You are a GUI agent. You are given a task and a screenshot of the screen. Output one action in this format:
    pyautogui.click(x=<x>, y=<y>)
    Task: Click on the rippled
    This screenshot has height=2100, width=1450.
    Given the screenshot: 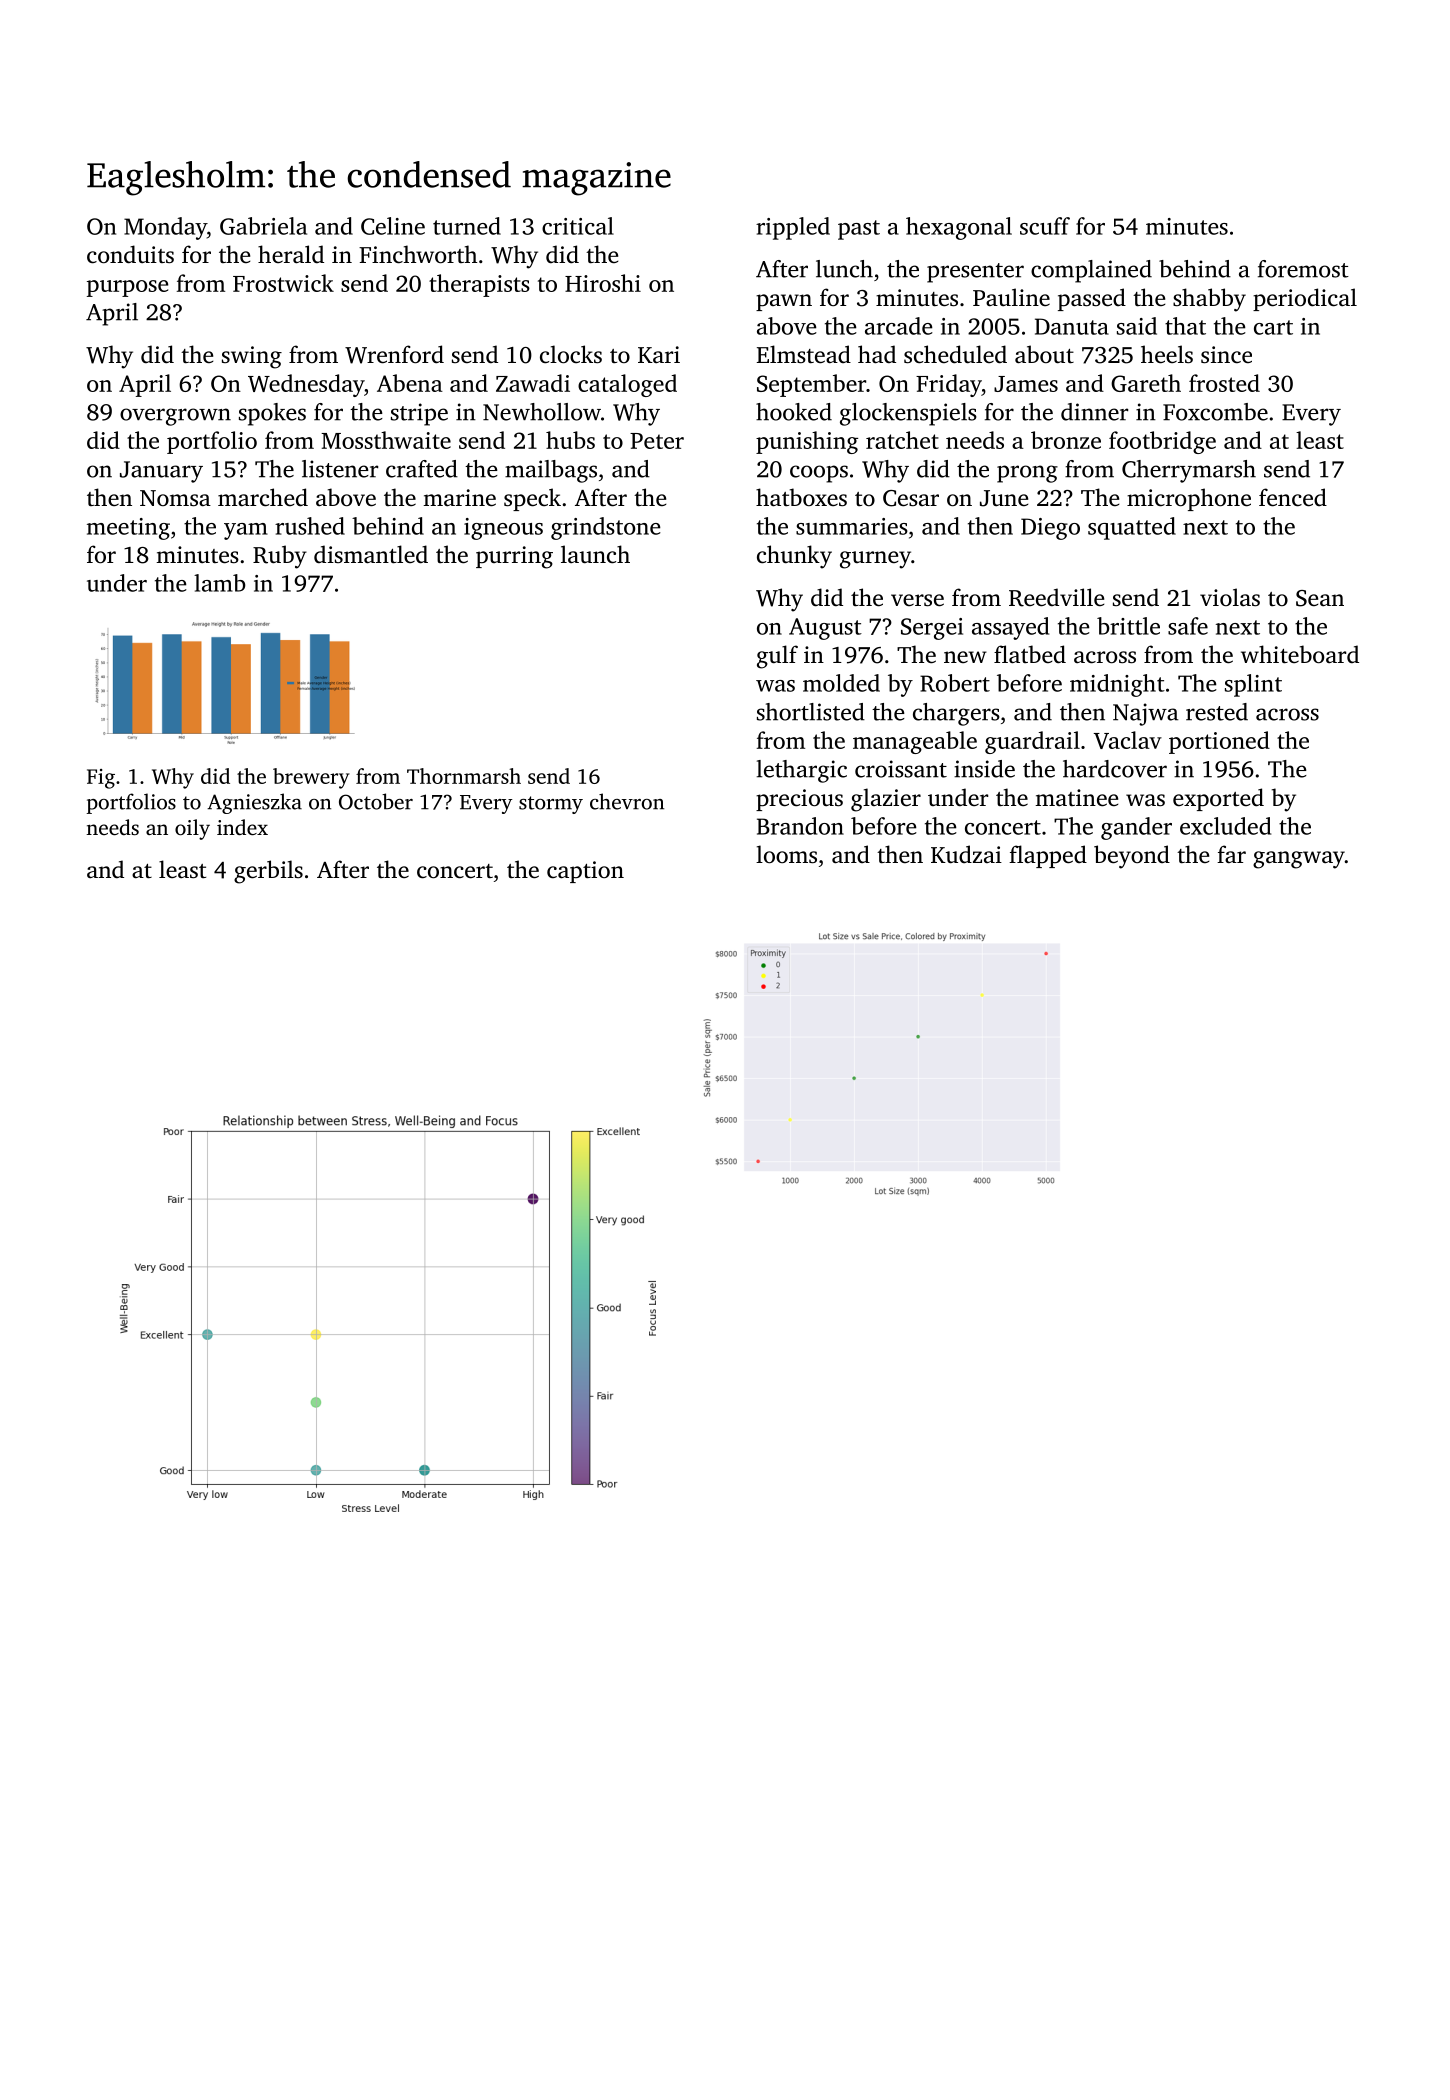 What is the action you would take?
    pyautogui.click(x=793, y=228)
